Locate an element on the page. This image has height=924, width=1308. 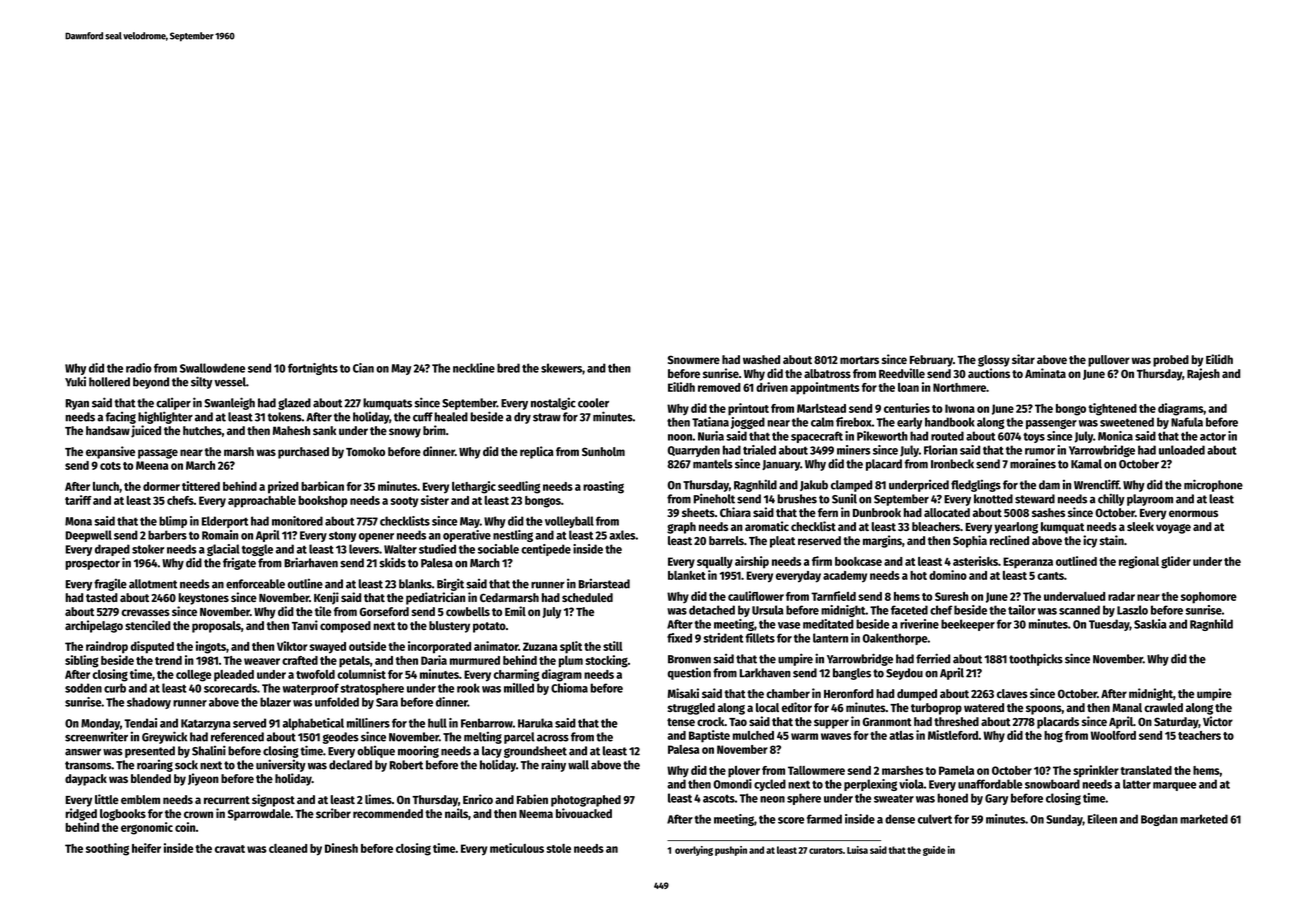
mantels is located at coordinates (713, 464).
